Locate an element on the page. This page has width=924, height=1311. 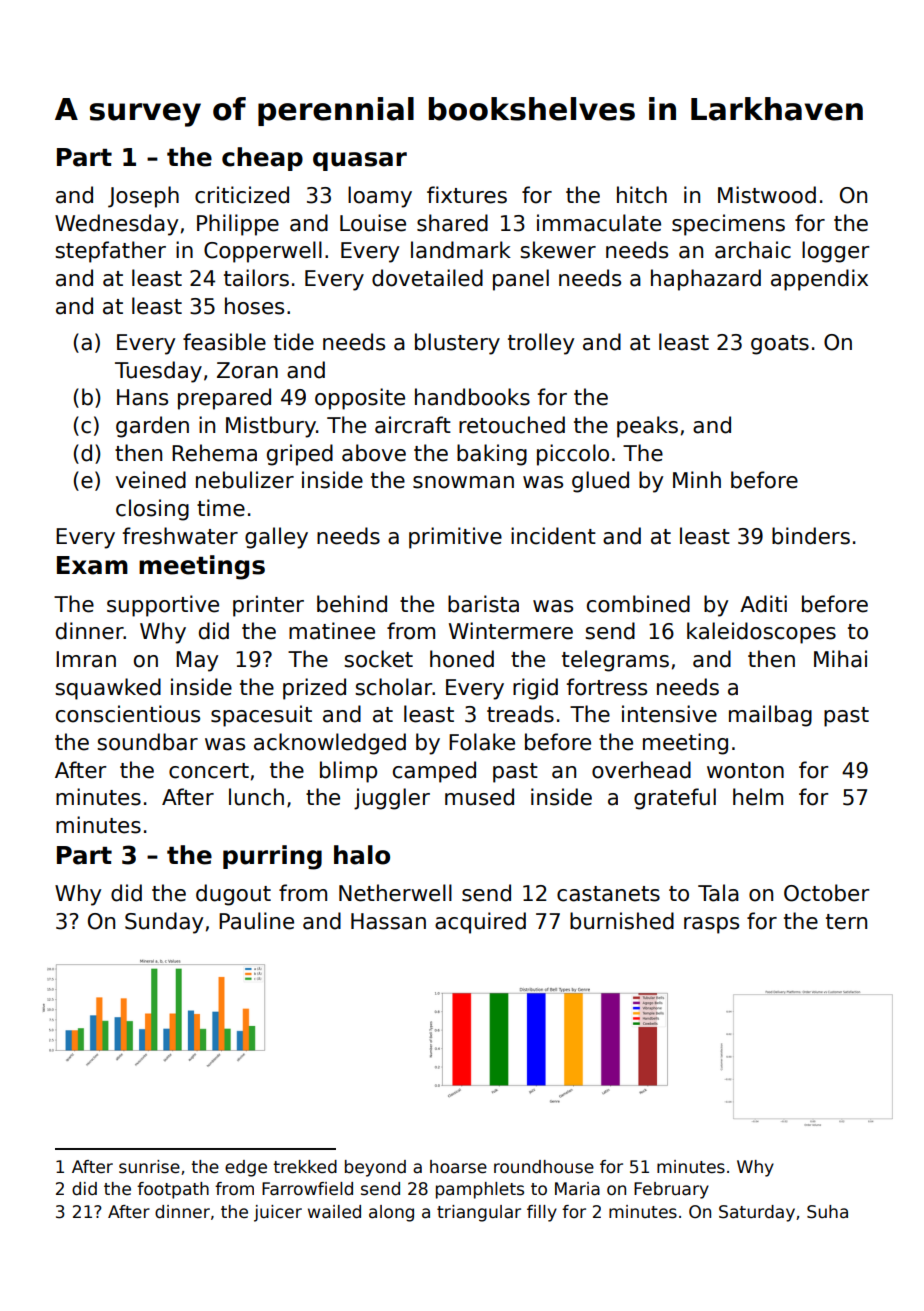
sunrise is located at coordinates (149, 1167).
